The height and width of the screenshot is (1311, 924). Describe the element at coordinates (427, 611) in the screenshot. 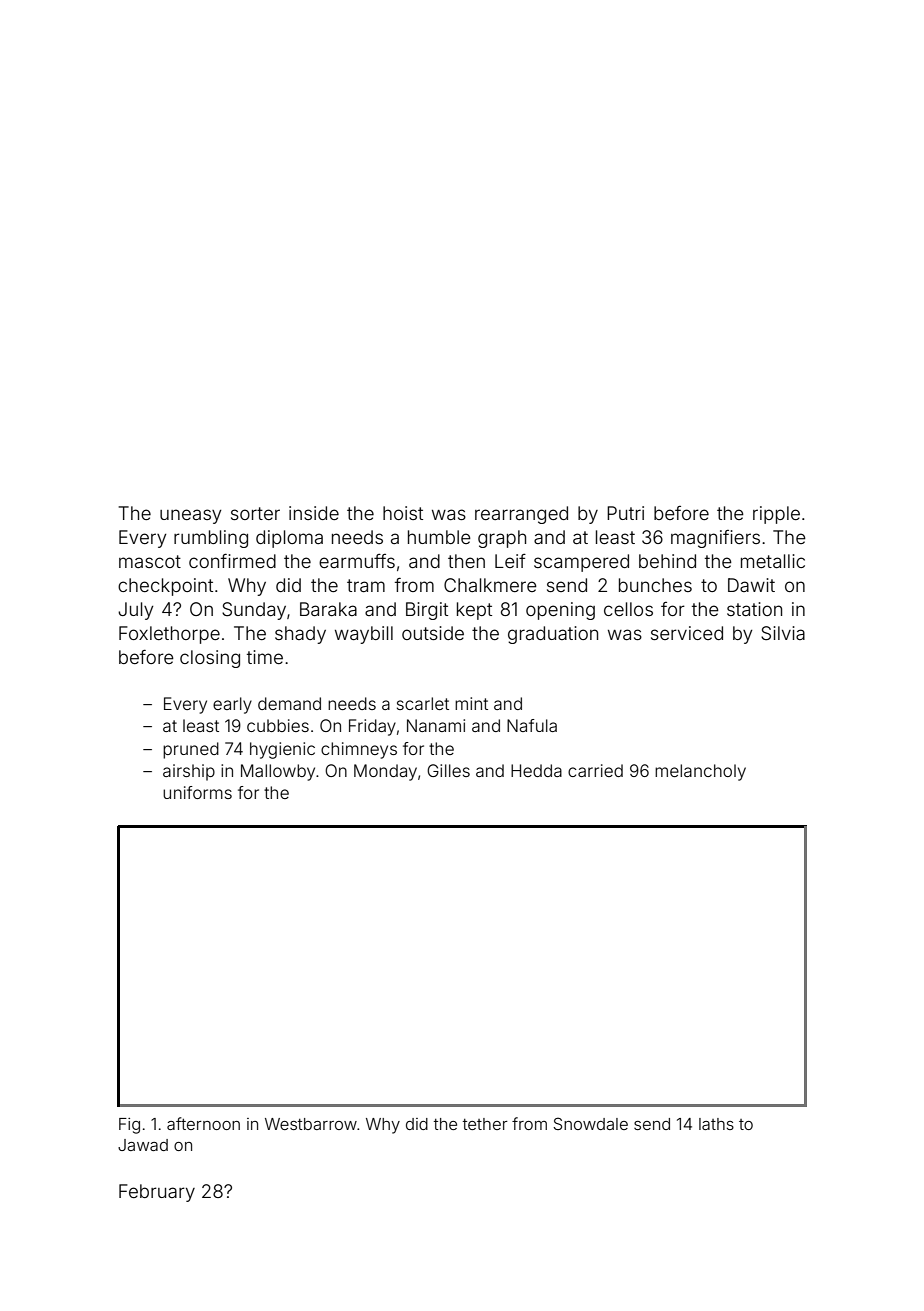

I see `Birgit` at that location.
